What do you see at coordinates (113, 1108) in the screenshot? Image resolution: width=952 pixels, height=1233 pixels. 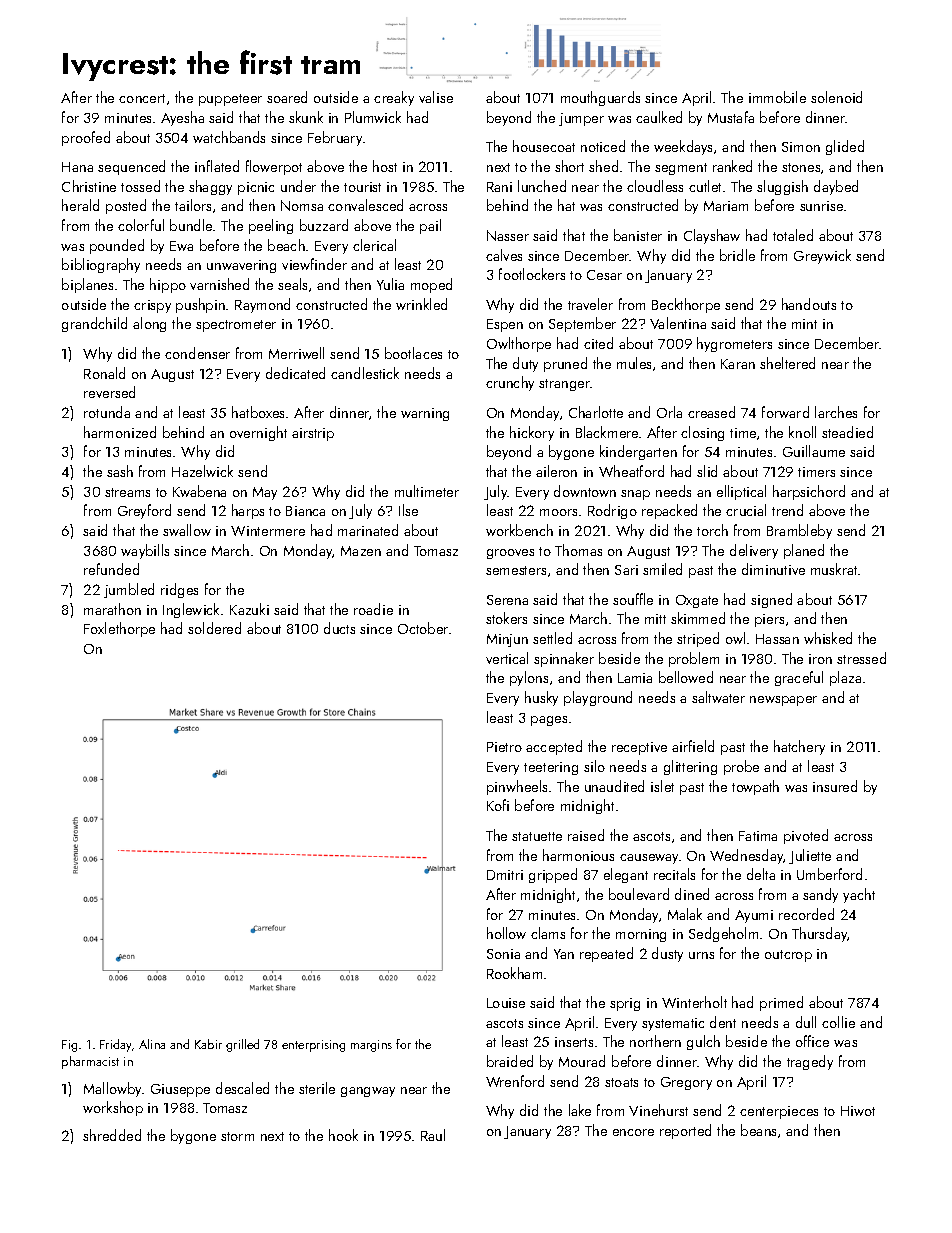 I see `workshop` at bounding box center [113, 1108].
